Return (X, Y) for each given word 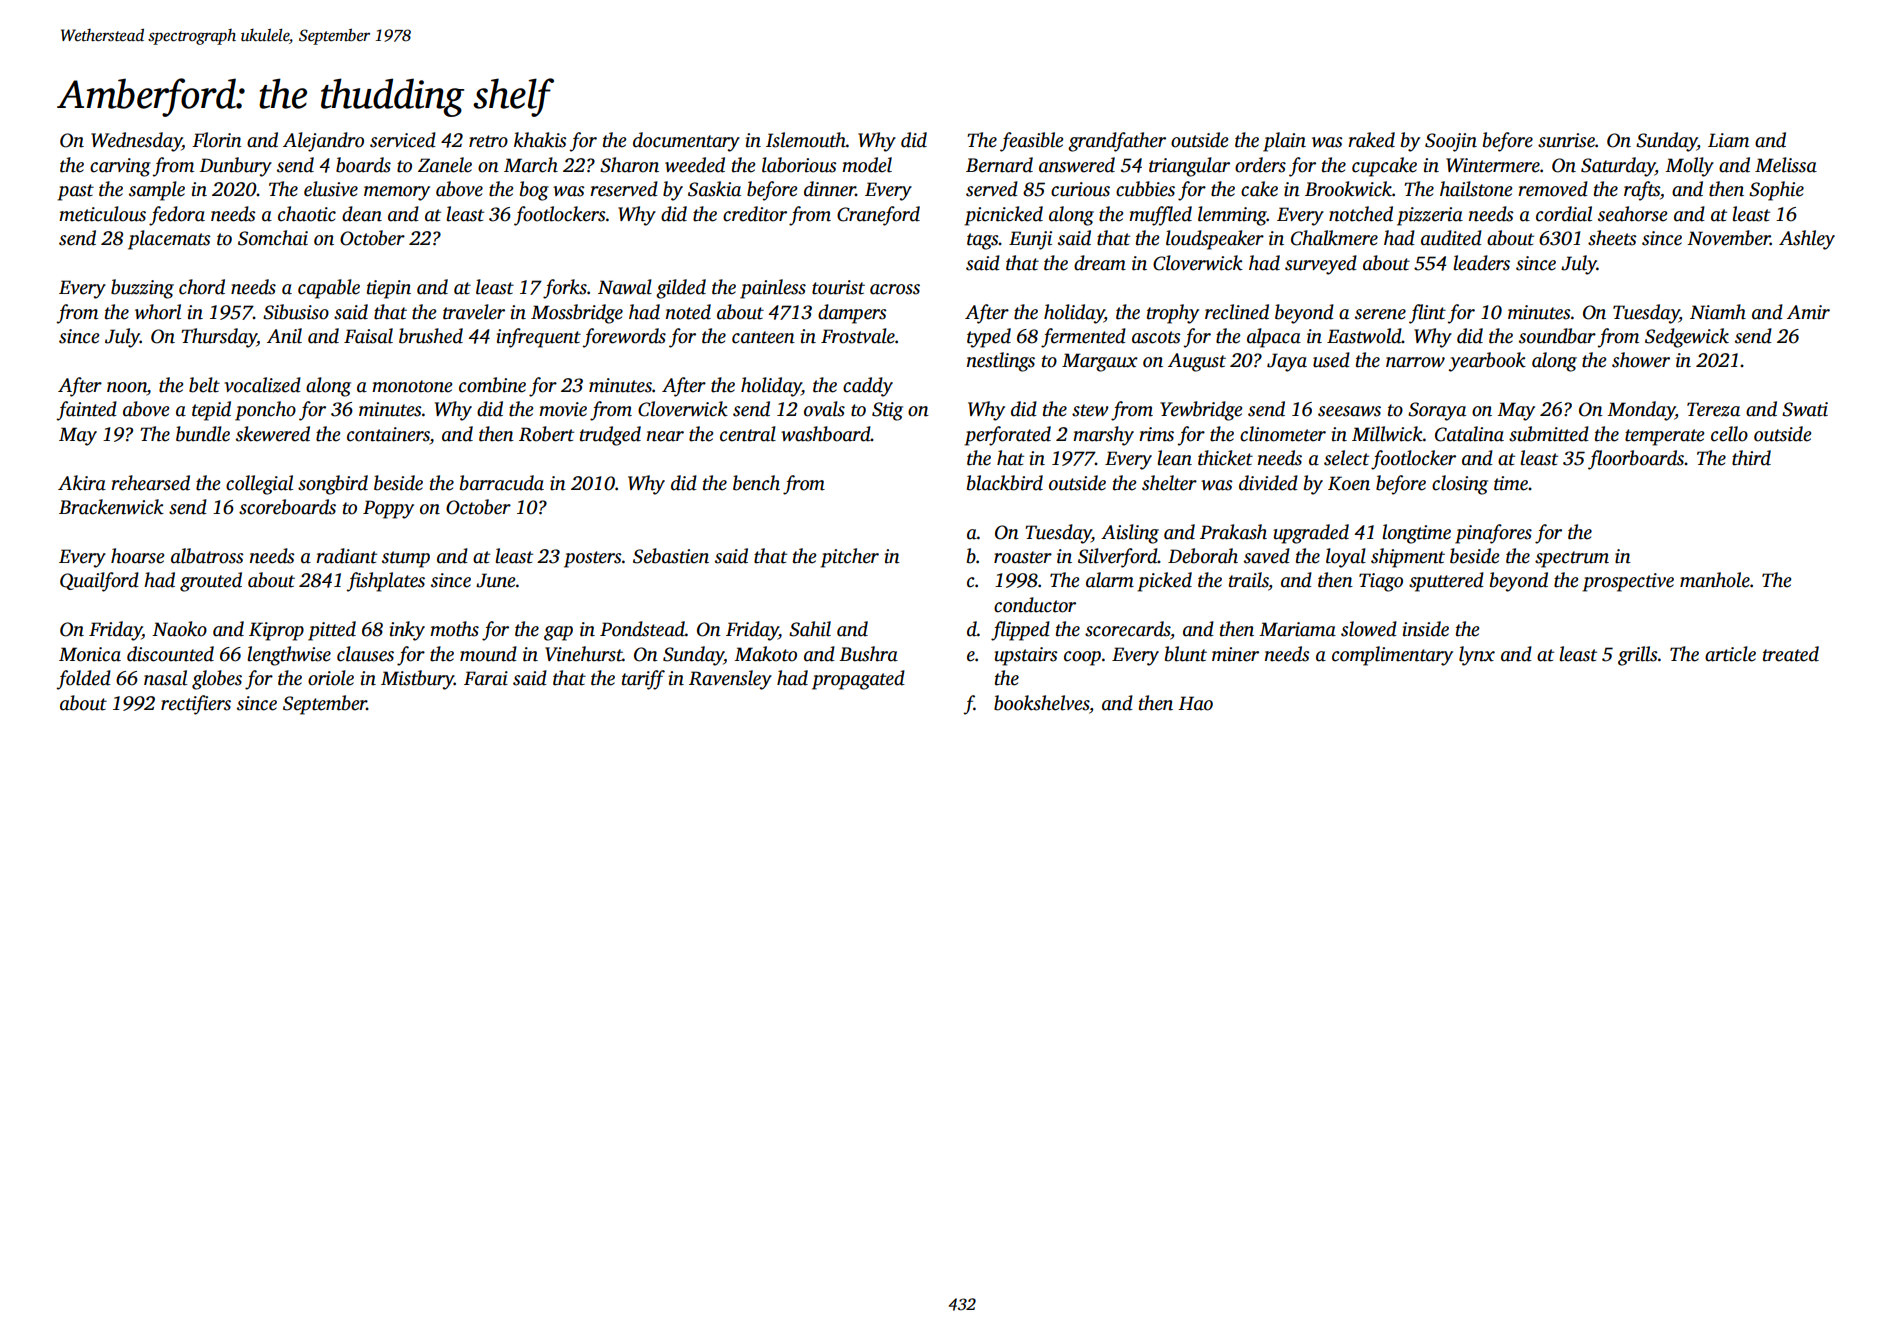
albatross (207, 556)
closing (1460, 485)
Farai (486, 678)
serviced (403, 140)
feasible (1032, 142)
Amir (1808, 312)
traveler (474, 312)
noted (688, 312)
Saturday (1618, 167)
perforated (1007, 436)
